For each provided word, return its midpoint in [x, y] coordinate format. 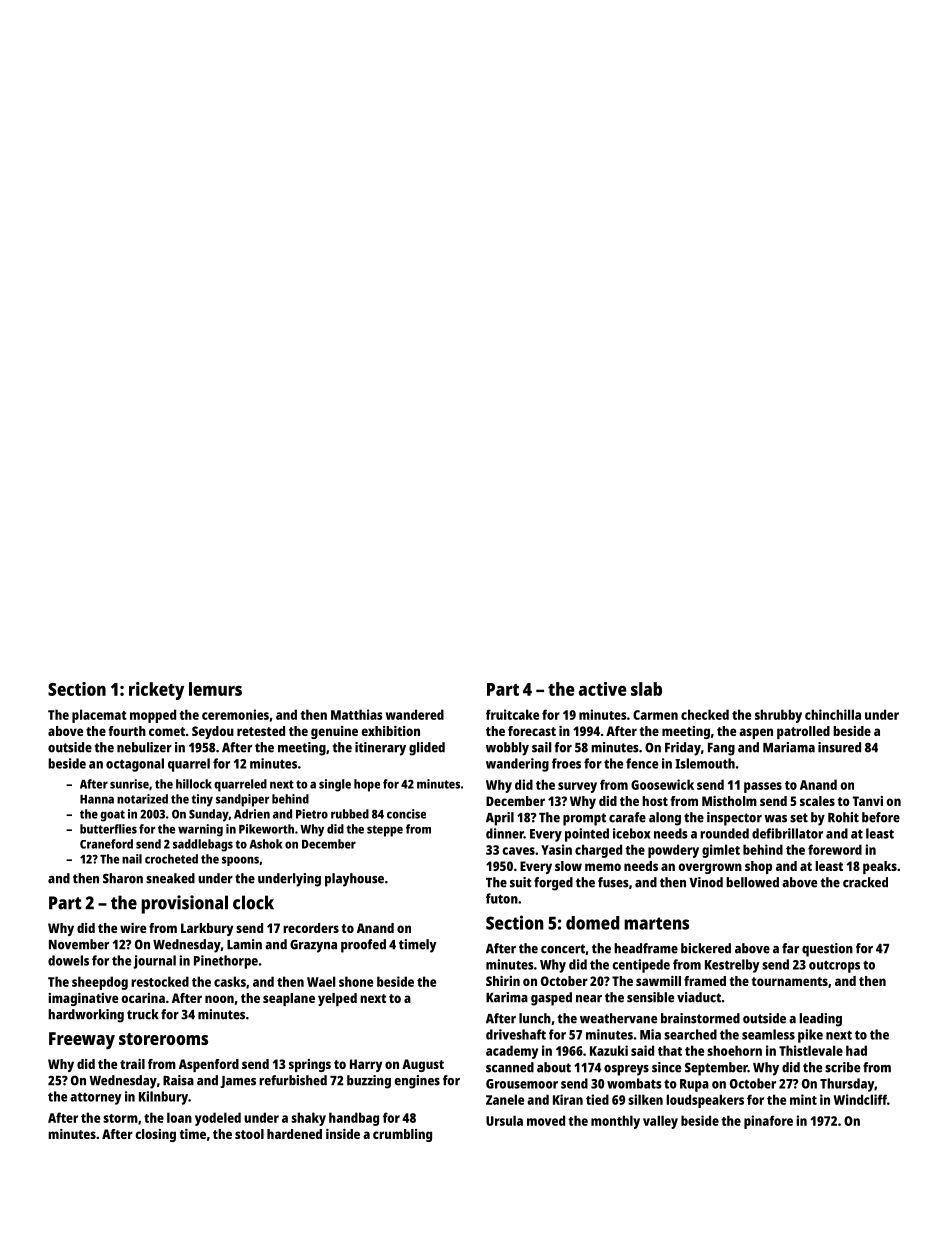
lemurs [215, 689]
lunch [535, 1018]
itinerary [380, 749]
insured [839, 747]
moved [546, 1120]
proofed [363, 946]
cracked [865, 882]
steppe [385, 831]
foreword [835, 849]
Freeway [82, 1041]
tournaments [790, 981]
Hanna [97, 799]
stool [249, 1134]
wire [133, 928]
